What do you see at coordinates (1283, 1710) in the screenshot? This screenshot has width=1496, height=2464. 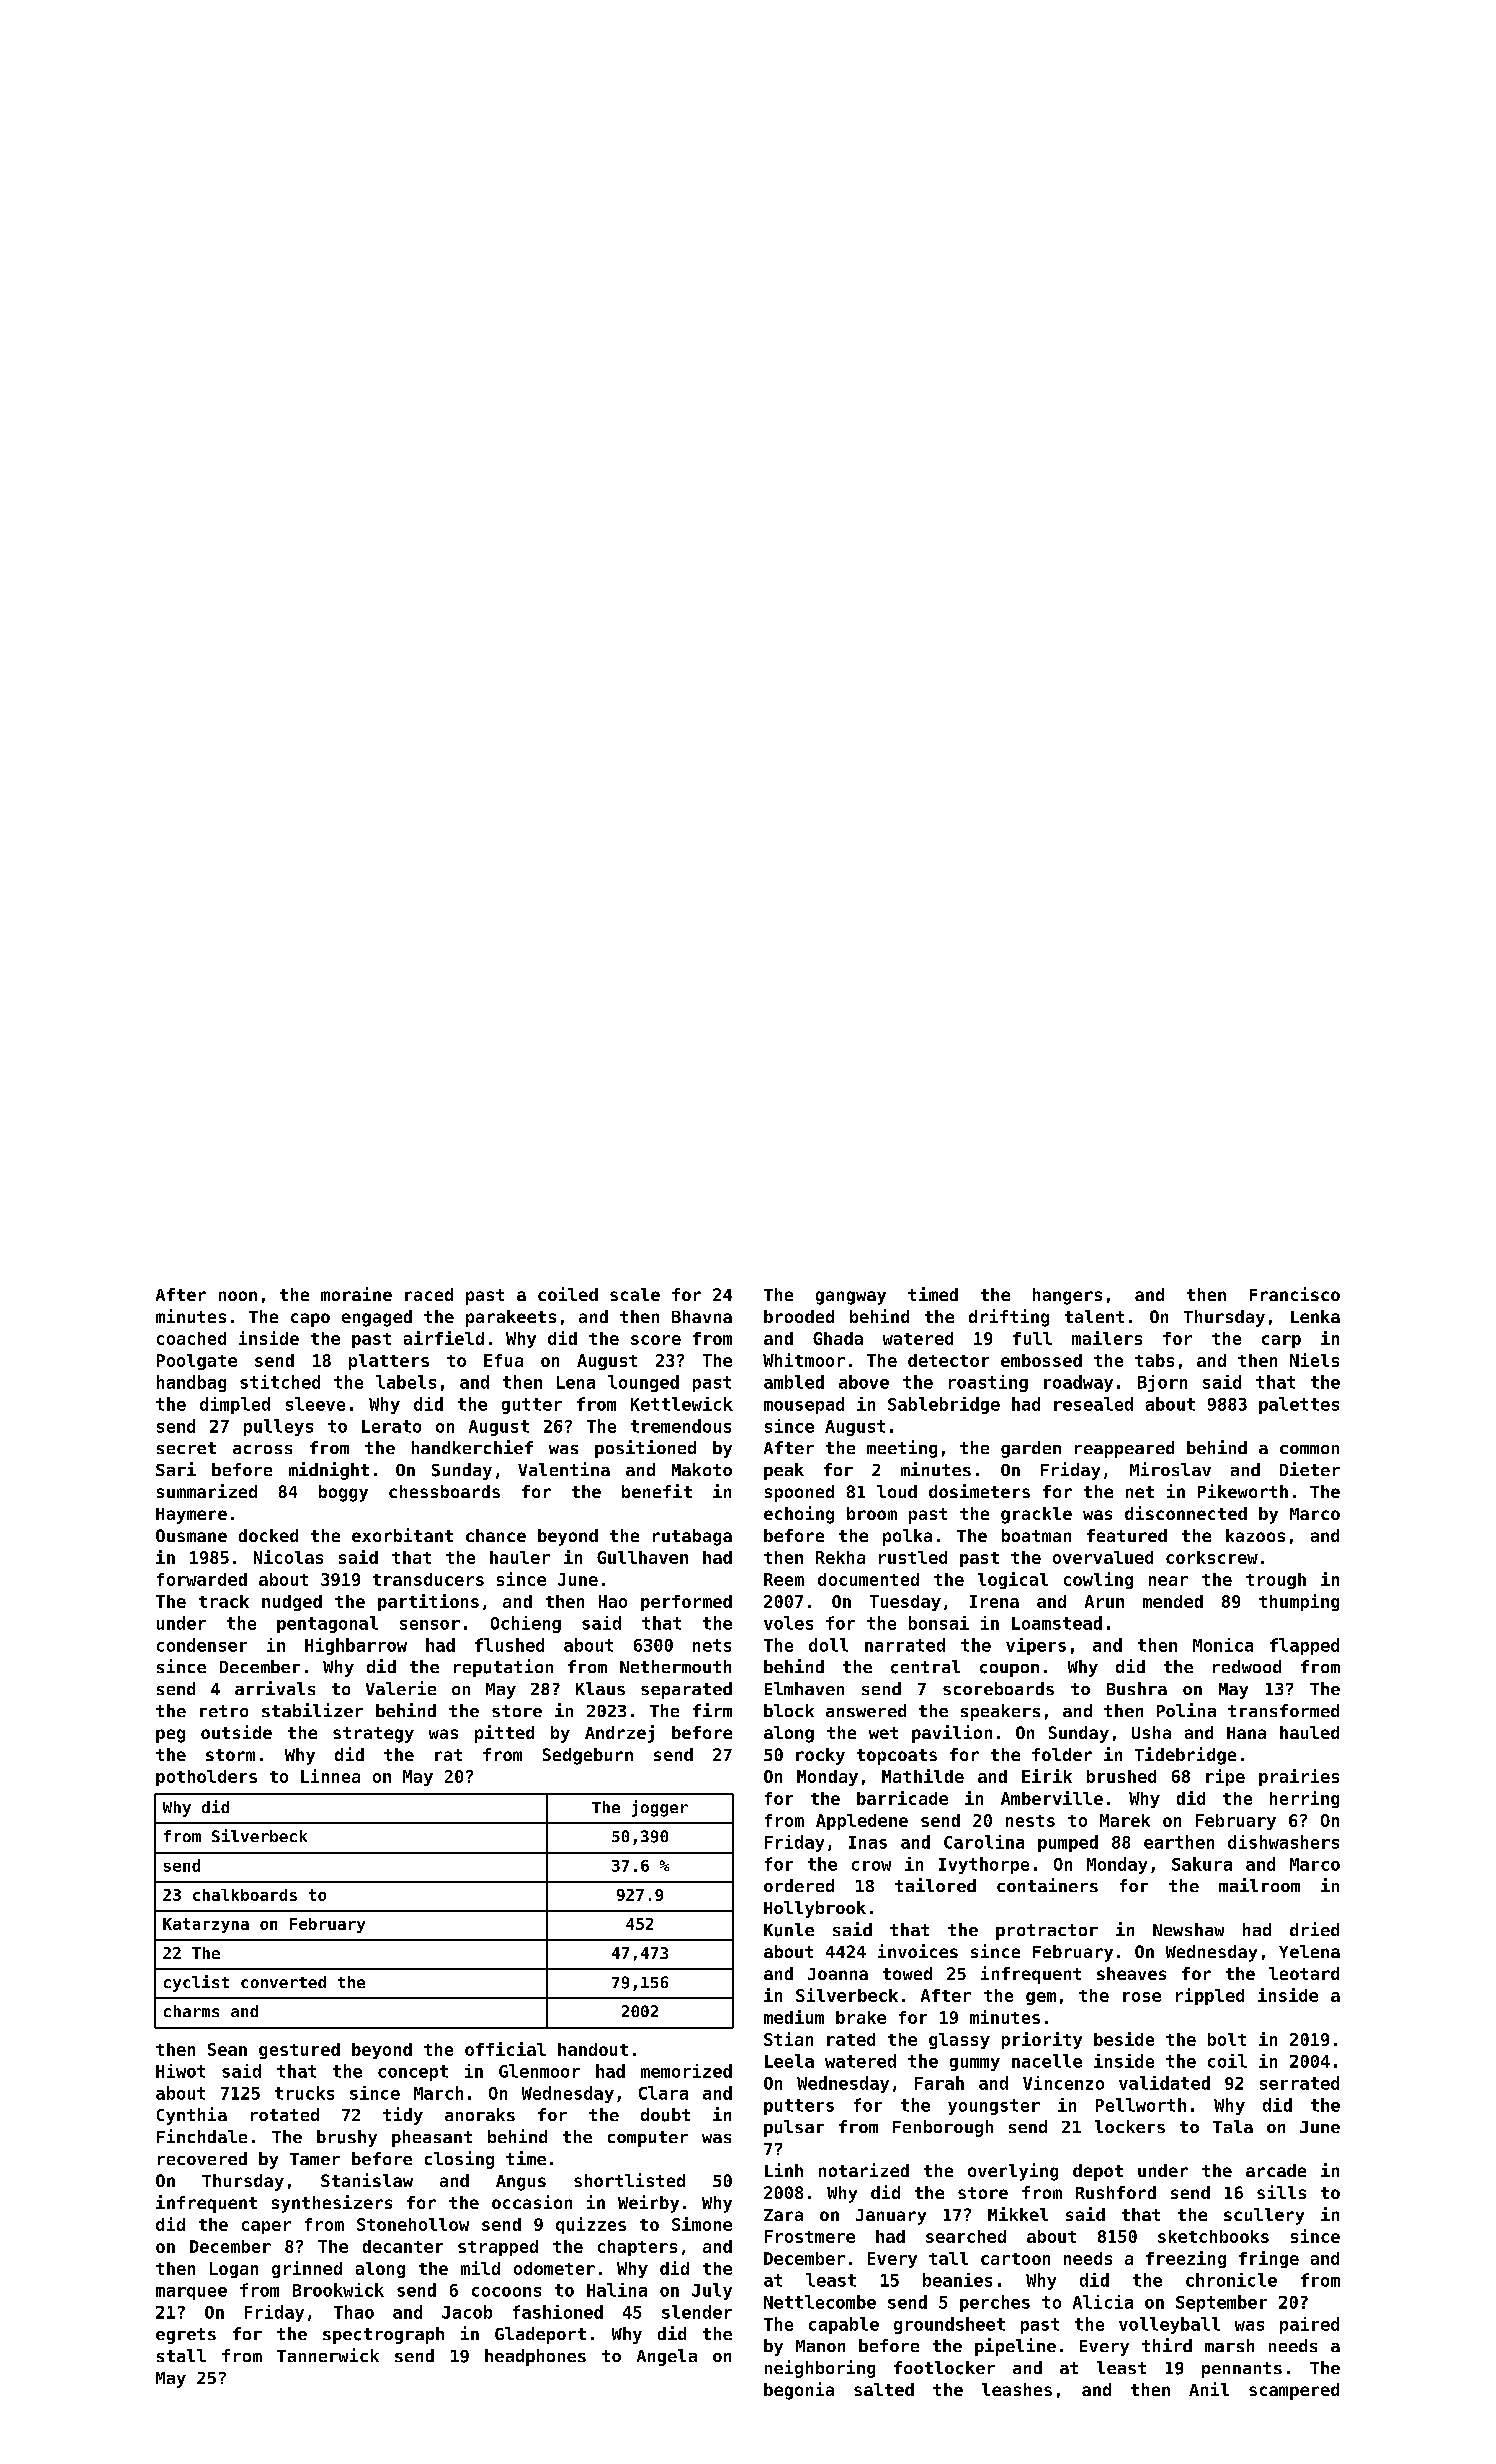 I see `transformed` at bounding box center [1283, 1710].
